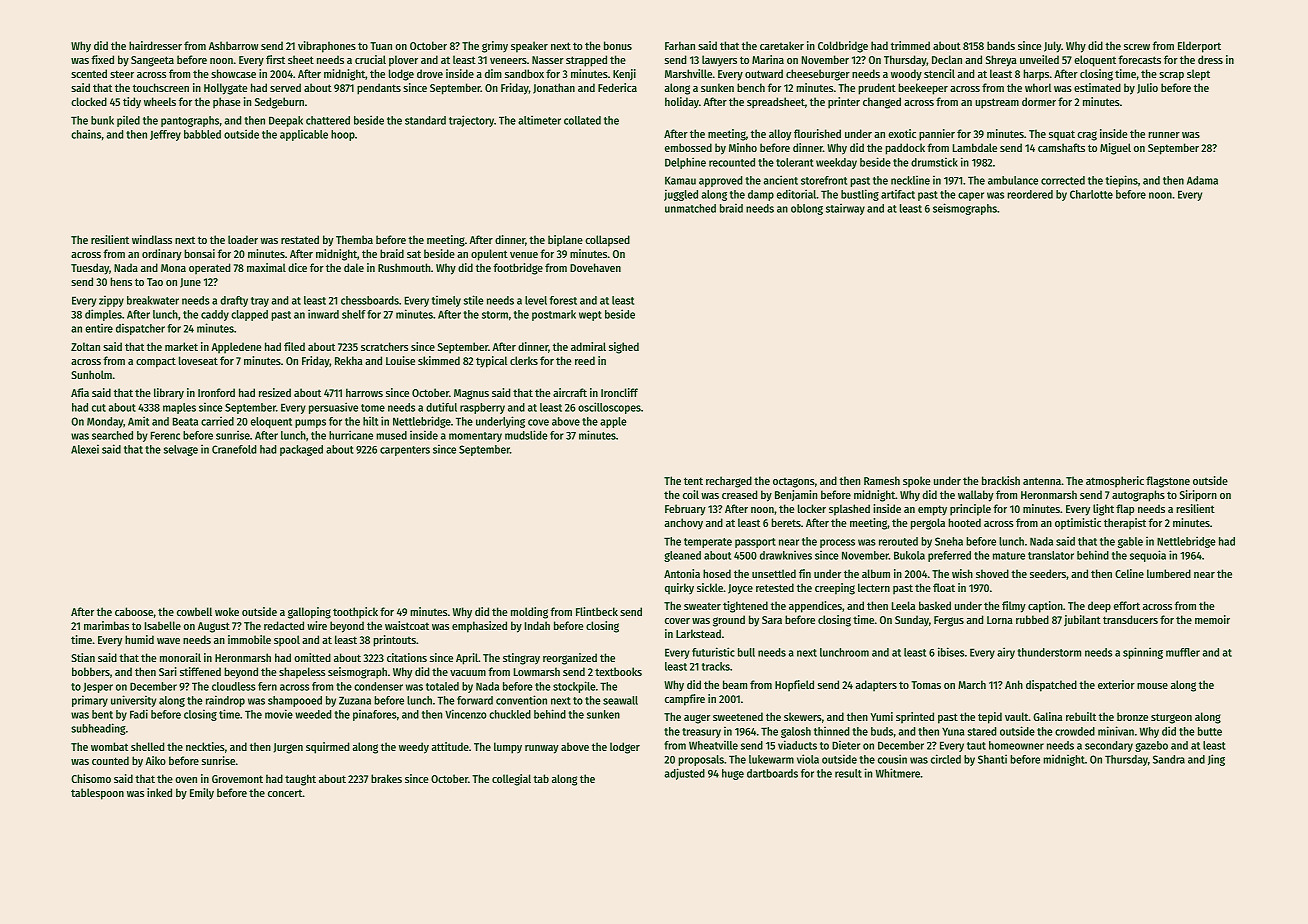 The image size is (1308, 924). What do you see at coordinates (134, 611) in the screenshot?
I see `caboose` at bounding box center [134, 611].
